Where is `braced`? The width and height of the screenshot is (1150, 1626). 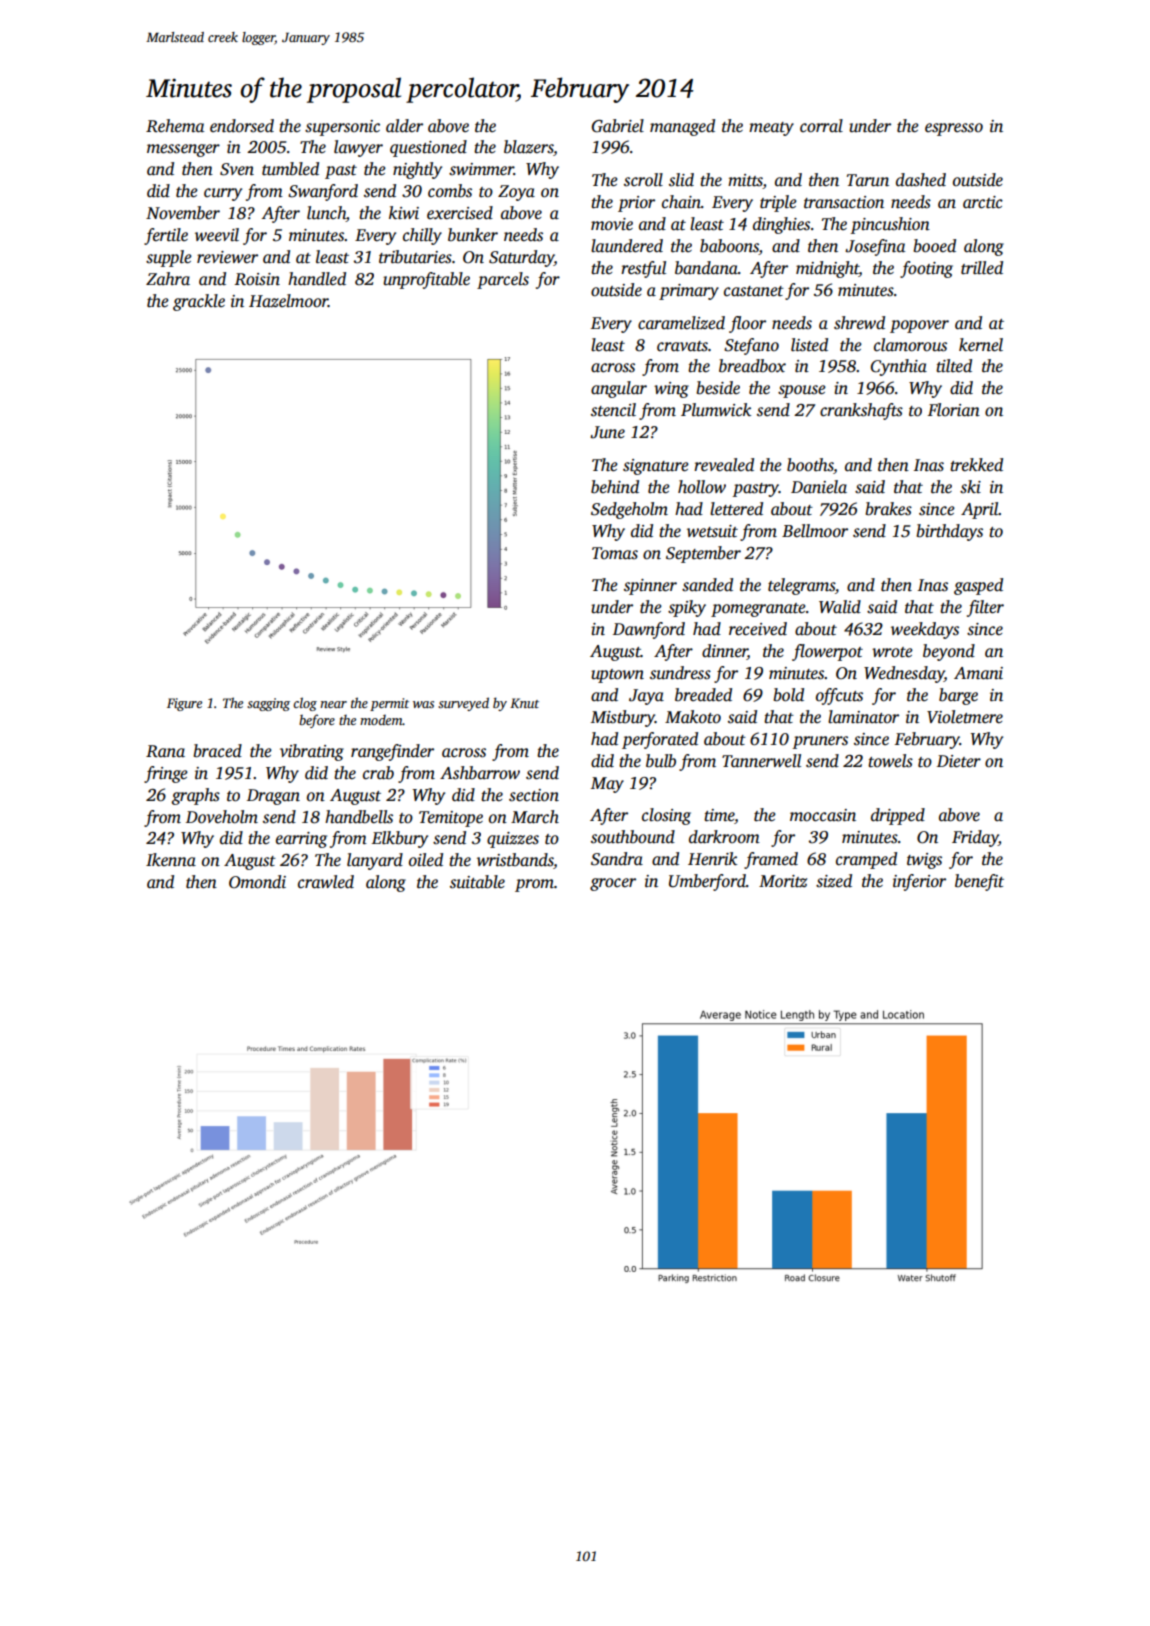 braced is located at coordinates (217, 751).
